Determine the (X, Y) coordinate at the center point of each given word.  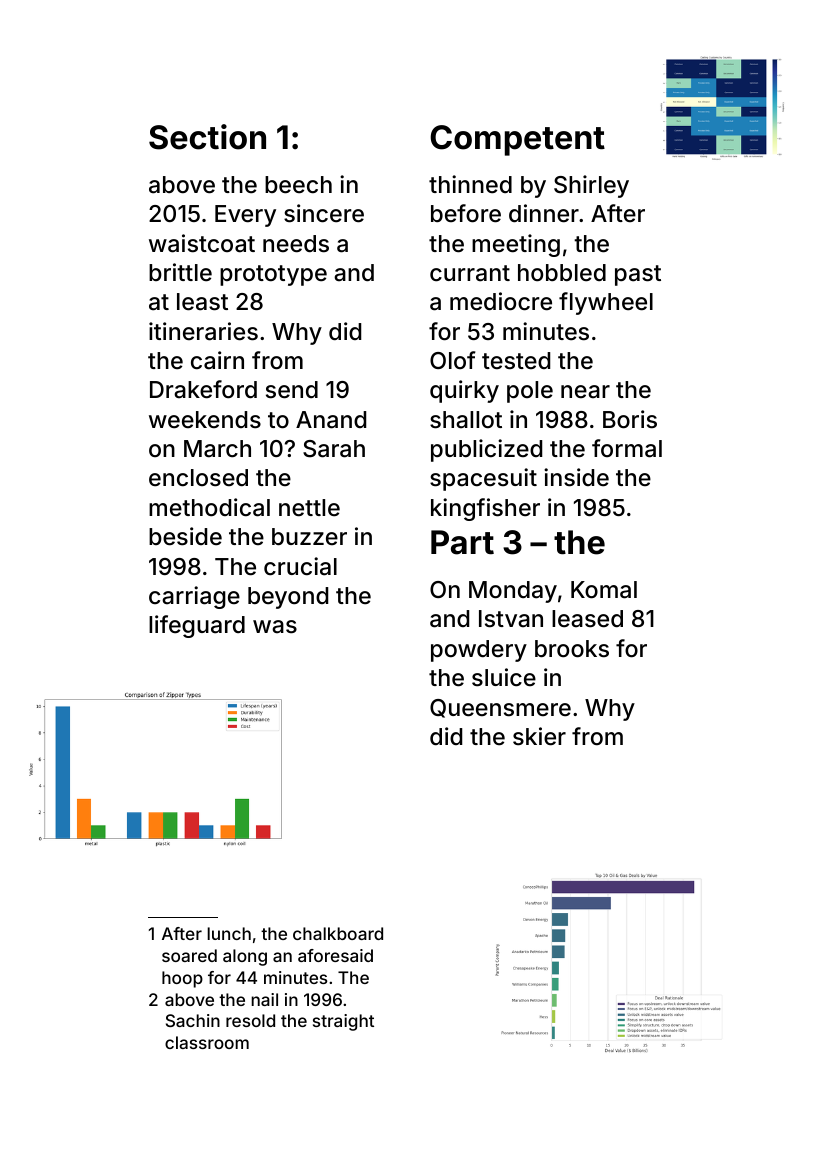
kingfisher (485, 509)
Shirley (591, 186)
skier (539, 736)
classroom (207, 1042)
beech (298, 185)
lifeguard (197, 626)
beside (185, 536)
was (275, 627)
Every (245, 216)
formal (627, 448)
